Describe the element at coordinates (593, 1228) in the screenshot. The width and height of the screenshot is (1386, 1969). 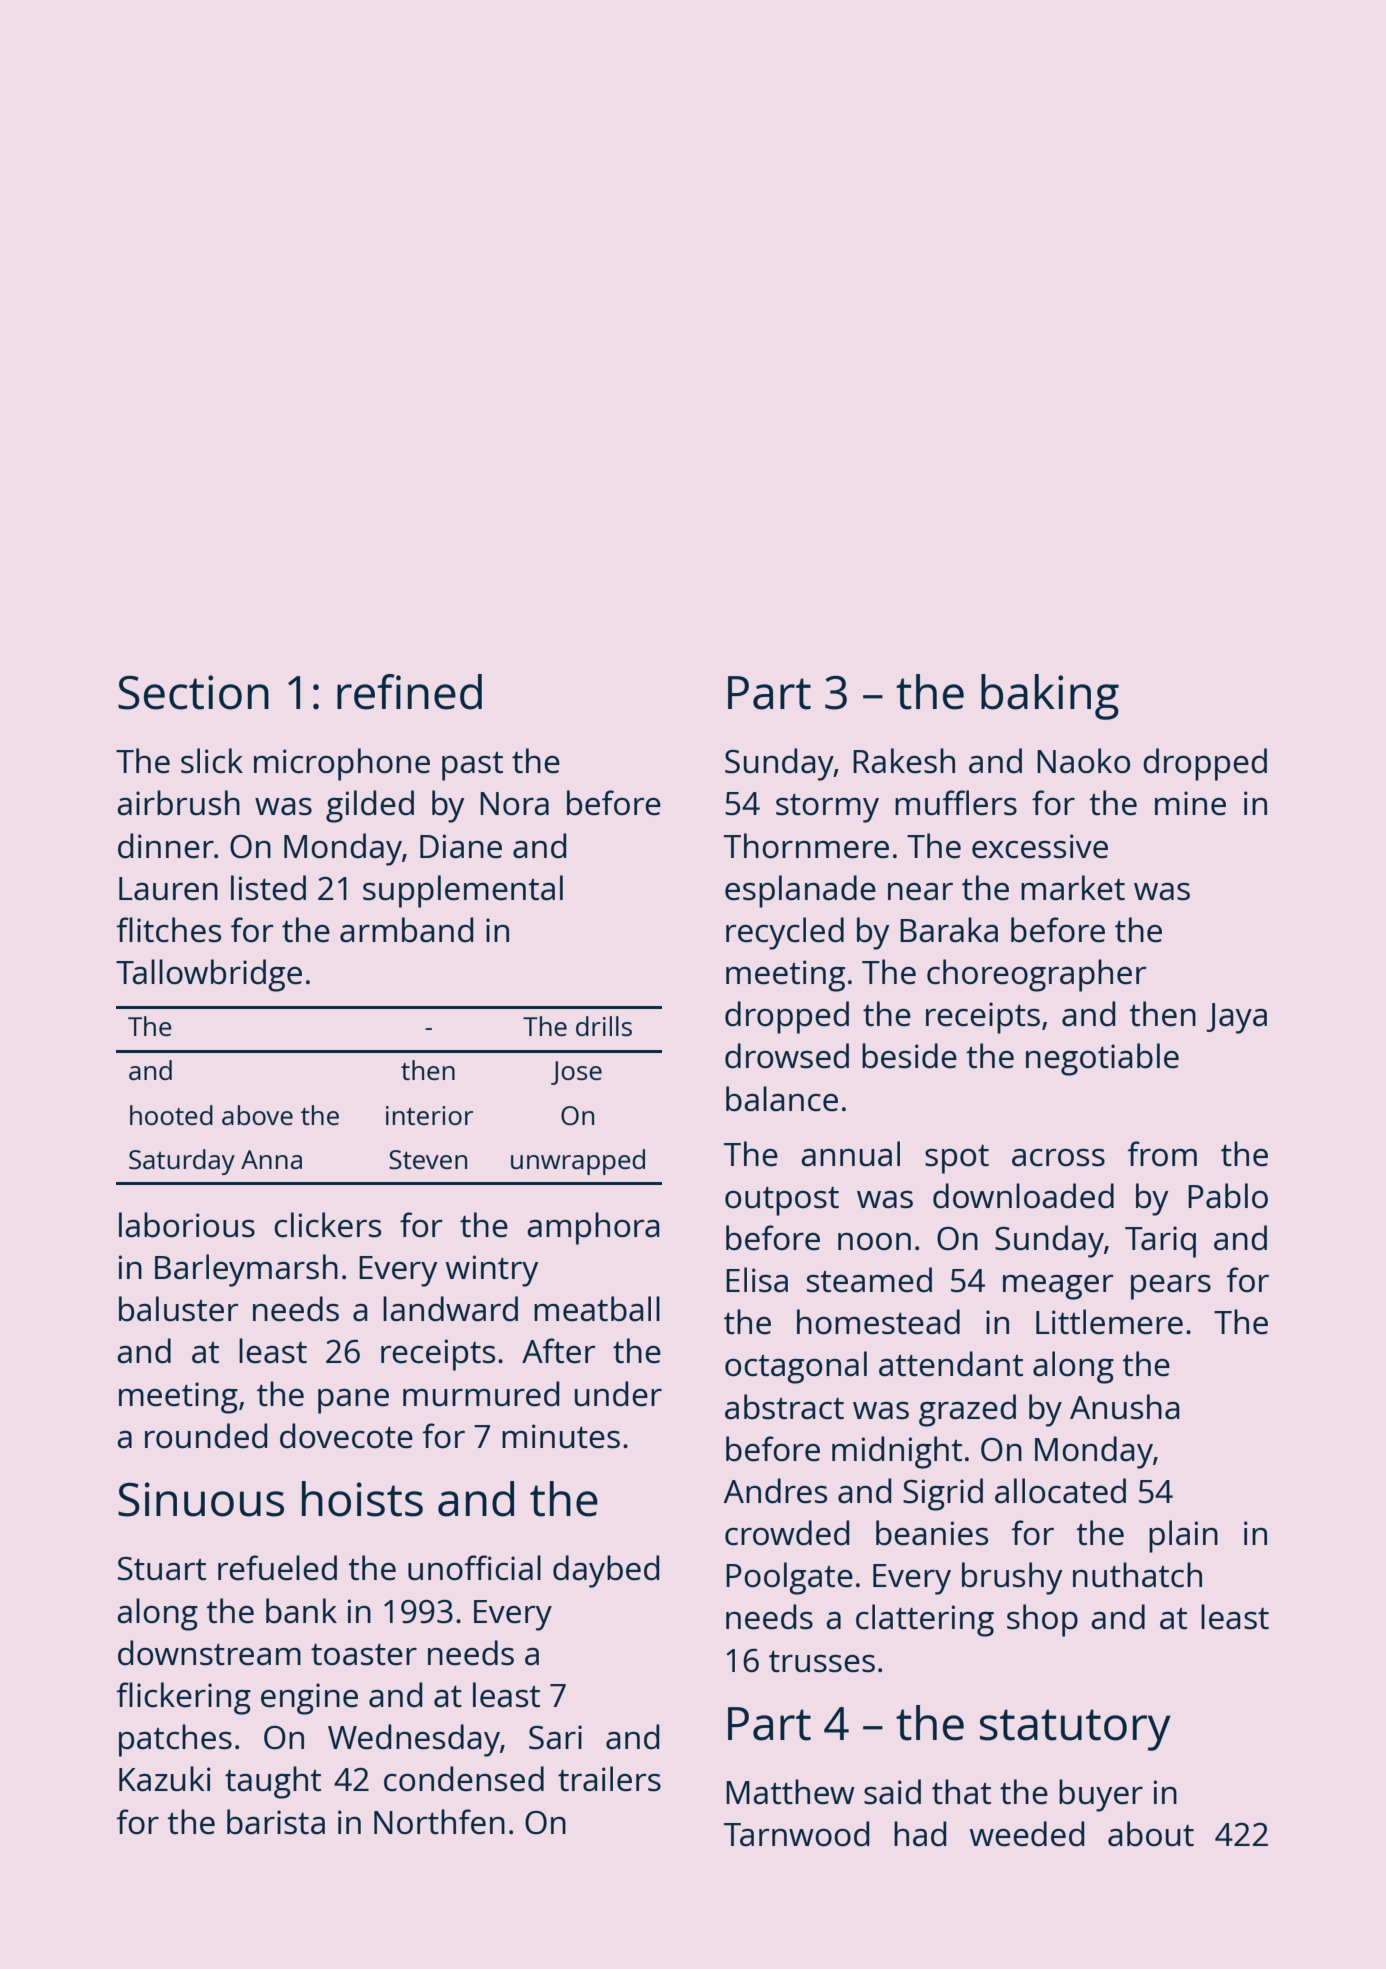
I see `amphora` at that location.
